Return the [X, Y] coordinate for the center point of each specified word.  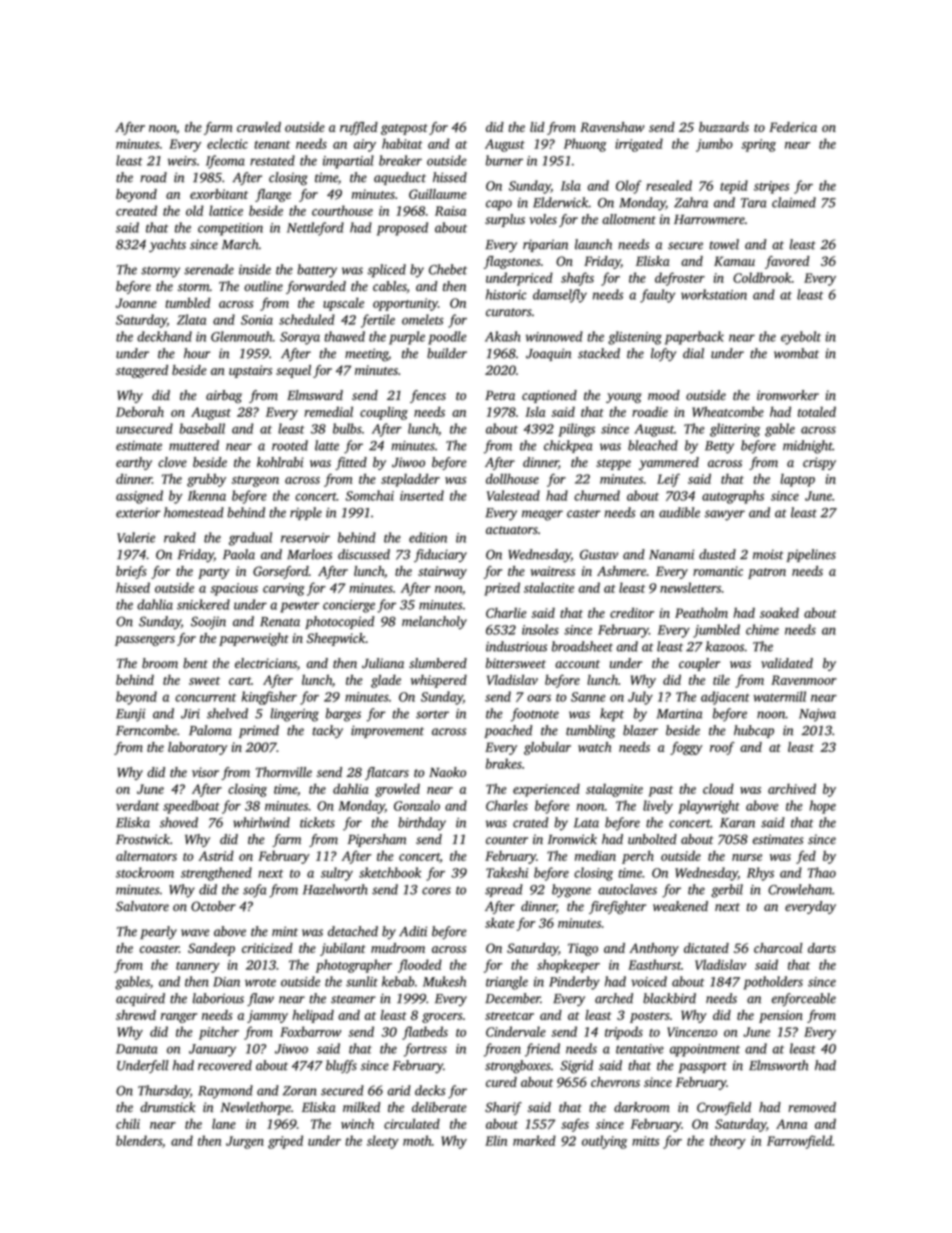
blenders [139, 1140]
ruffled [359, 128]
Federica [793, 127]
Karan [737, 823]
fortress [425, 1050]
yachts [167, 246]
